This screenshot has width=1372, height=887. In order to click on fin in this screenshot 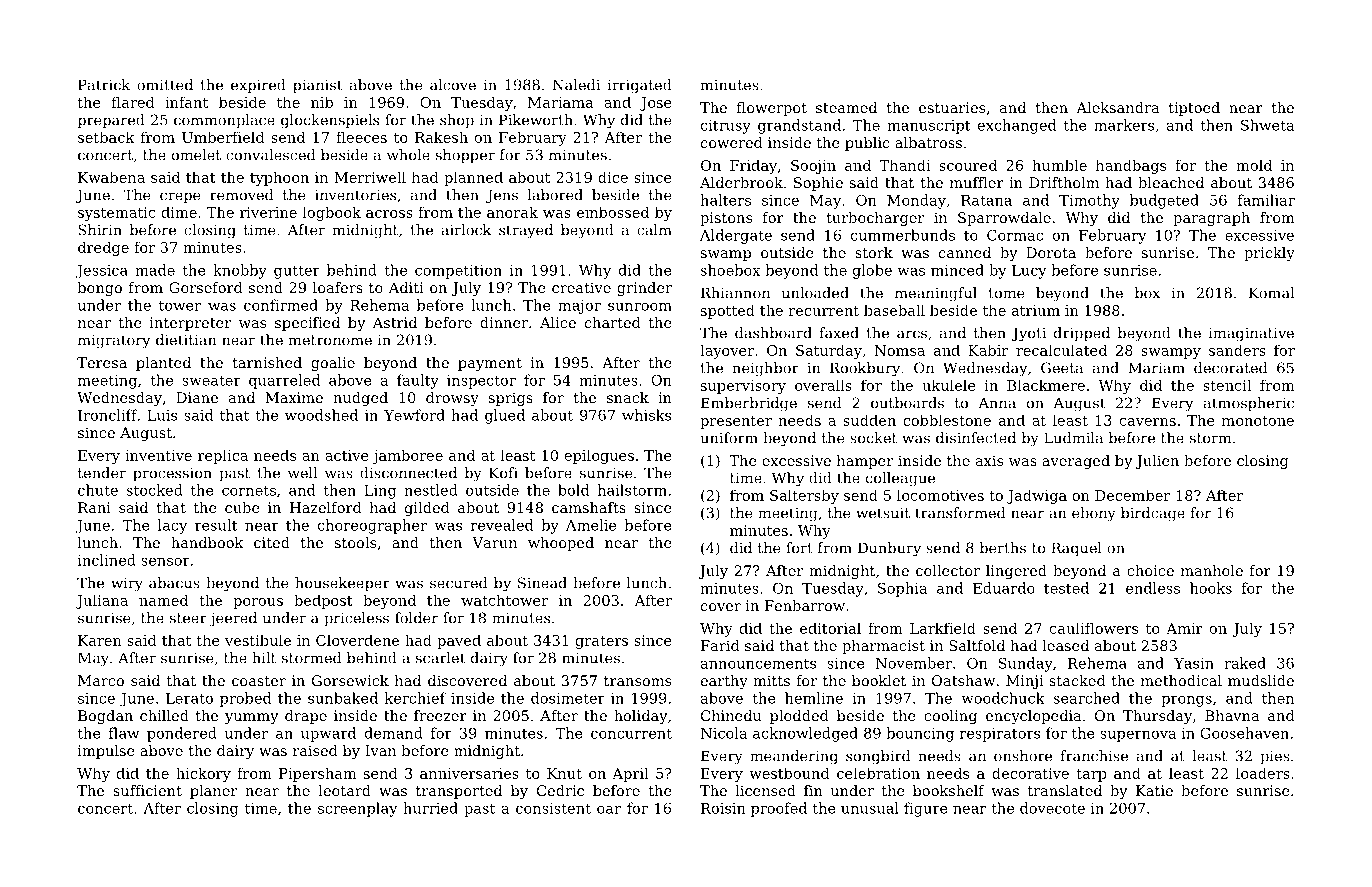, I will do `click(813, 790)`.
